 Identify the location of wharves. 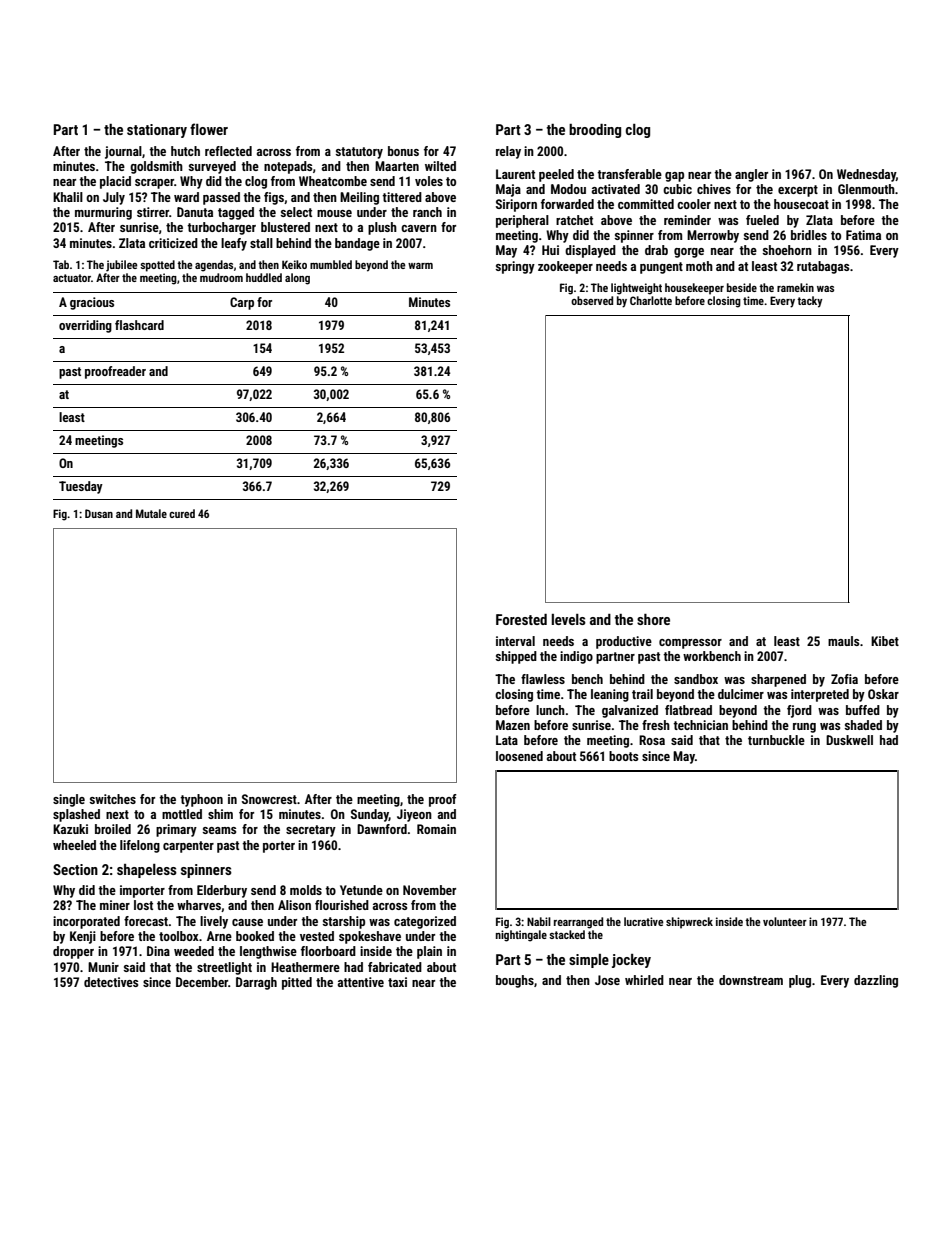
(199, 905).
